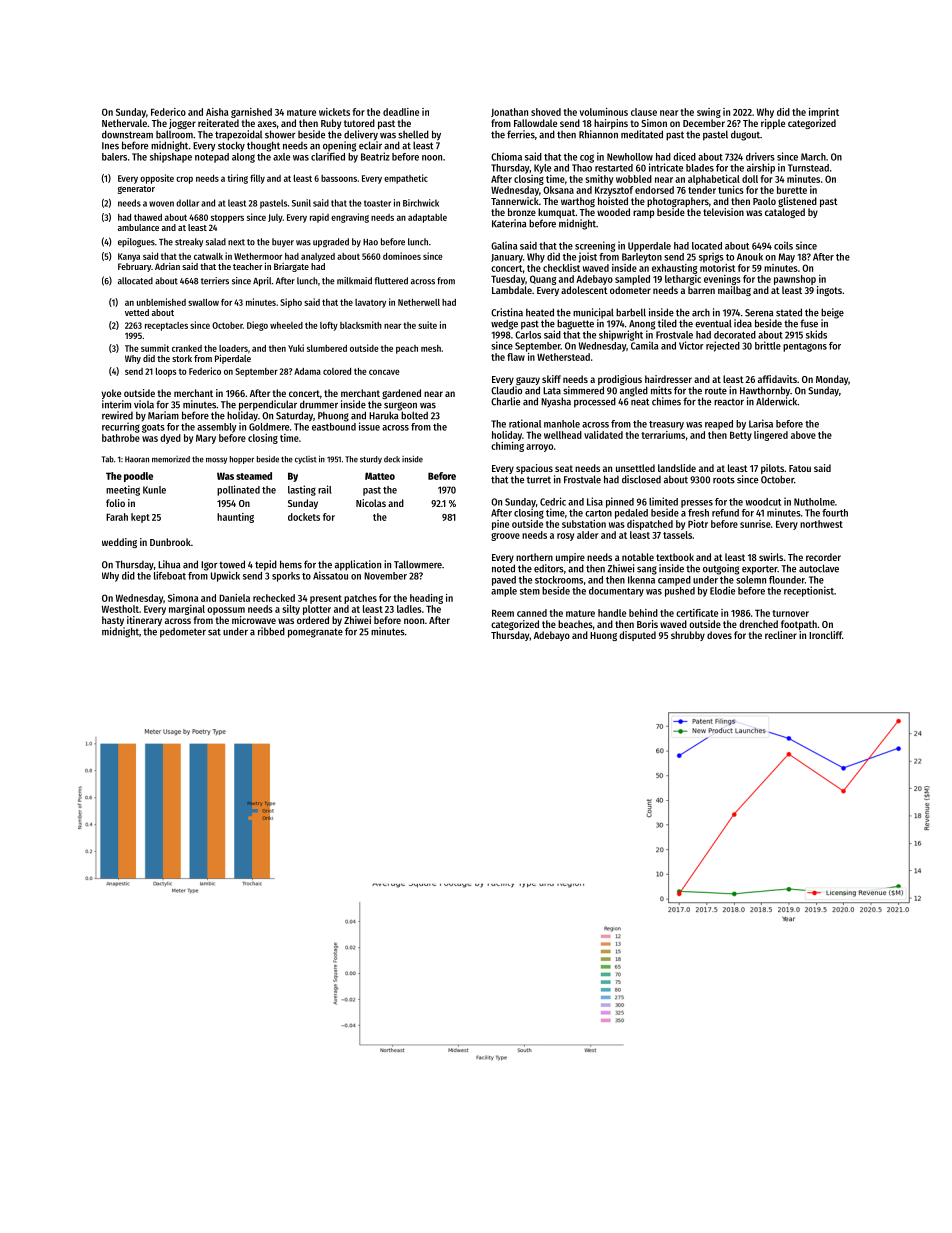 This image has width=952, height=1233. I want to click on shelled, so click(413, 134).
